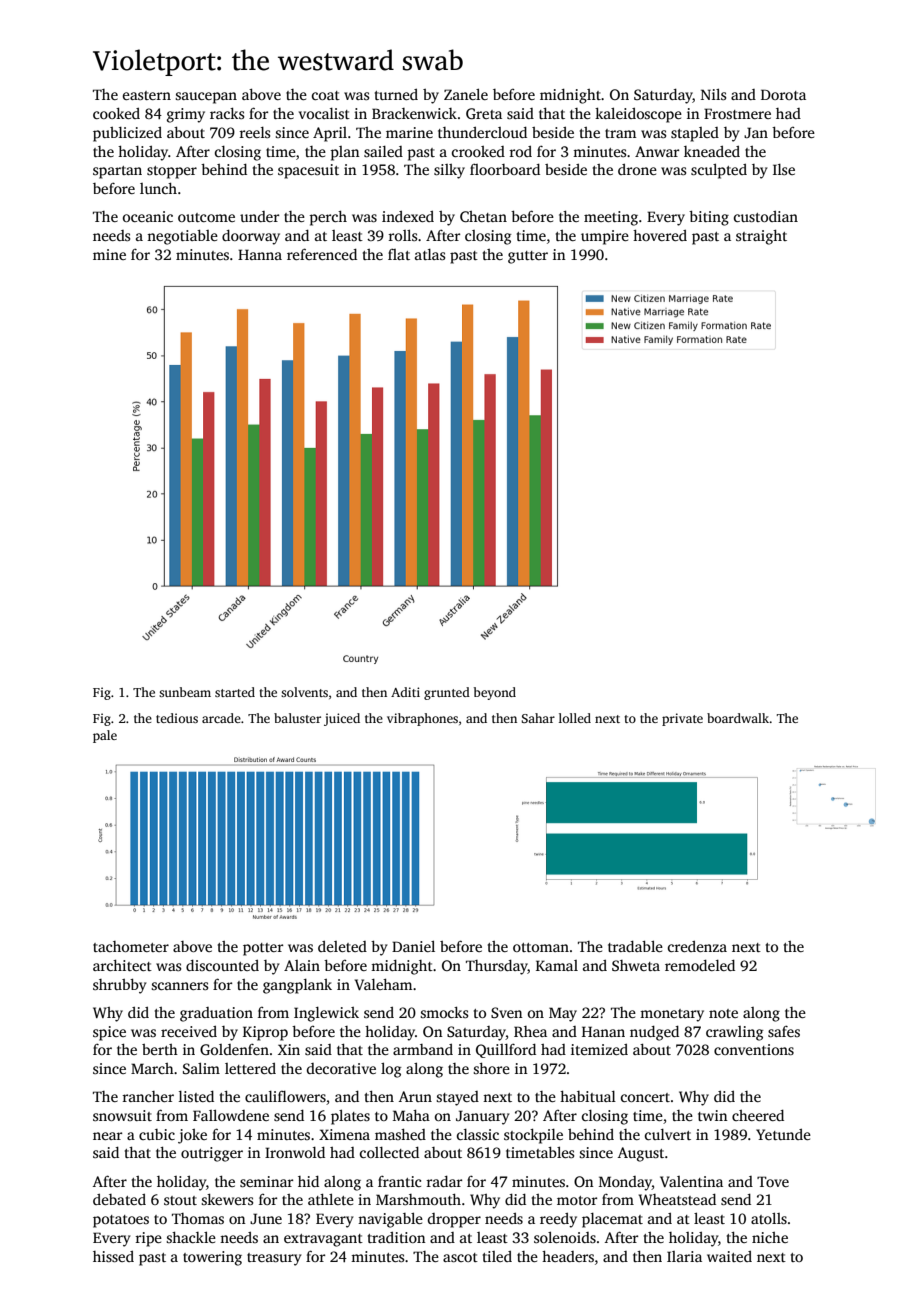  I want to click on straight, so click(761, 237).
